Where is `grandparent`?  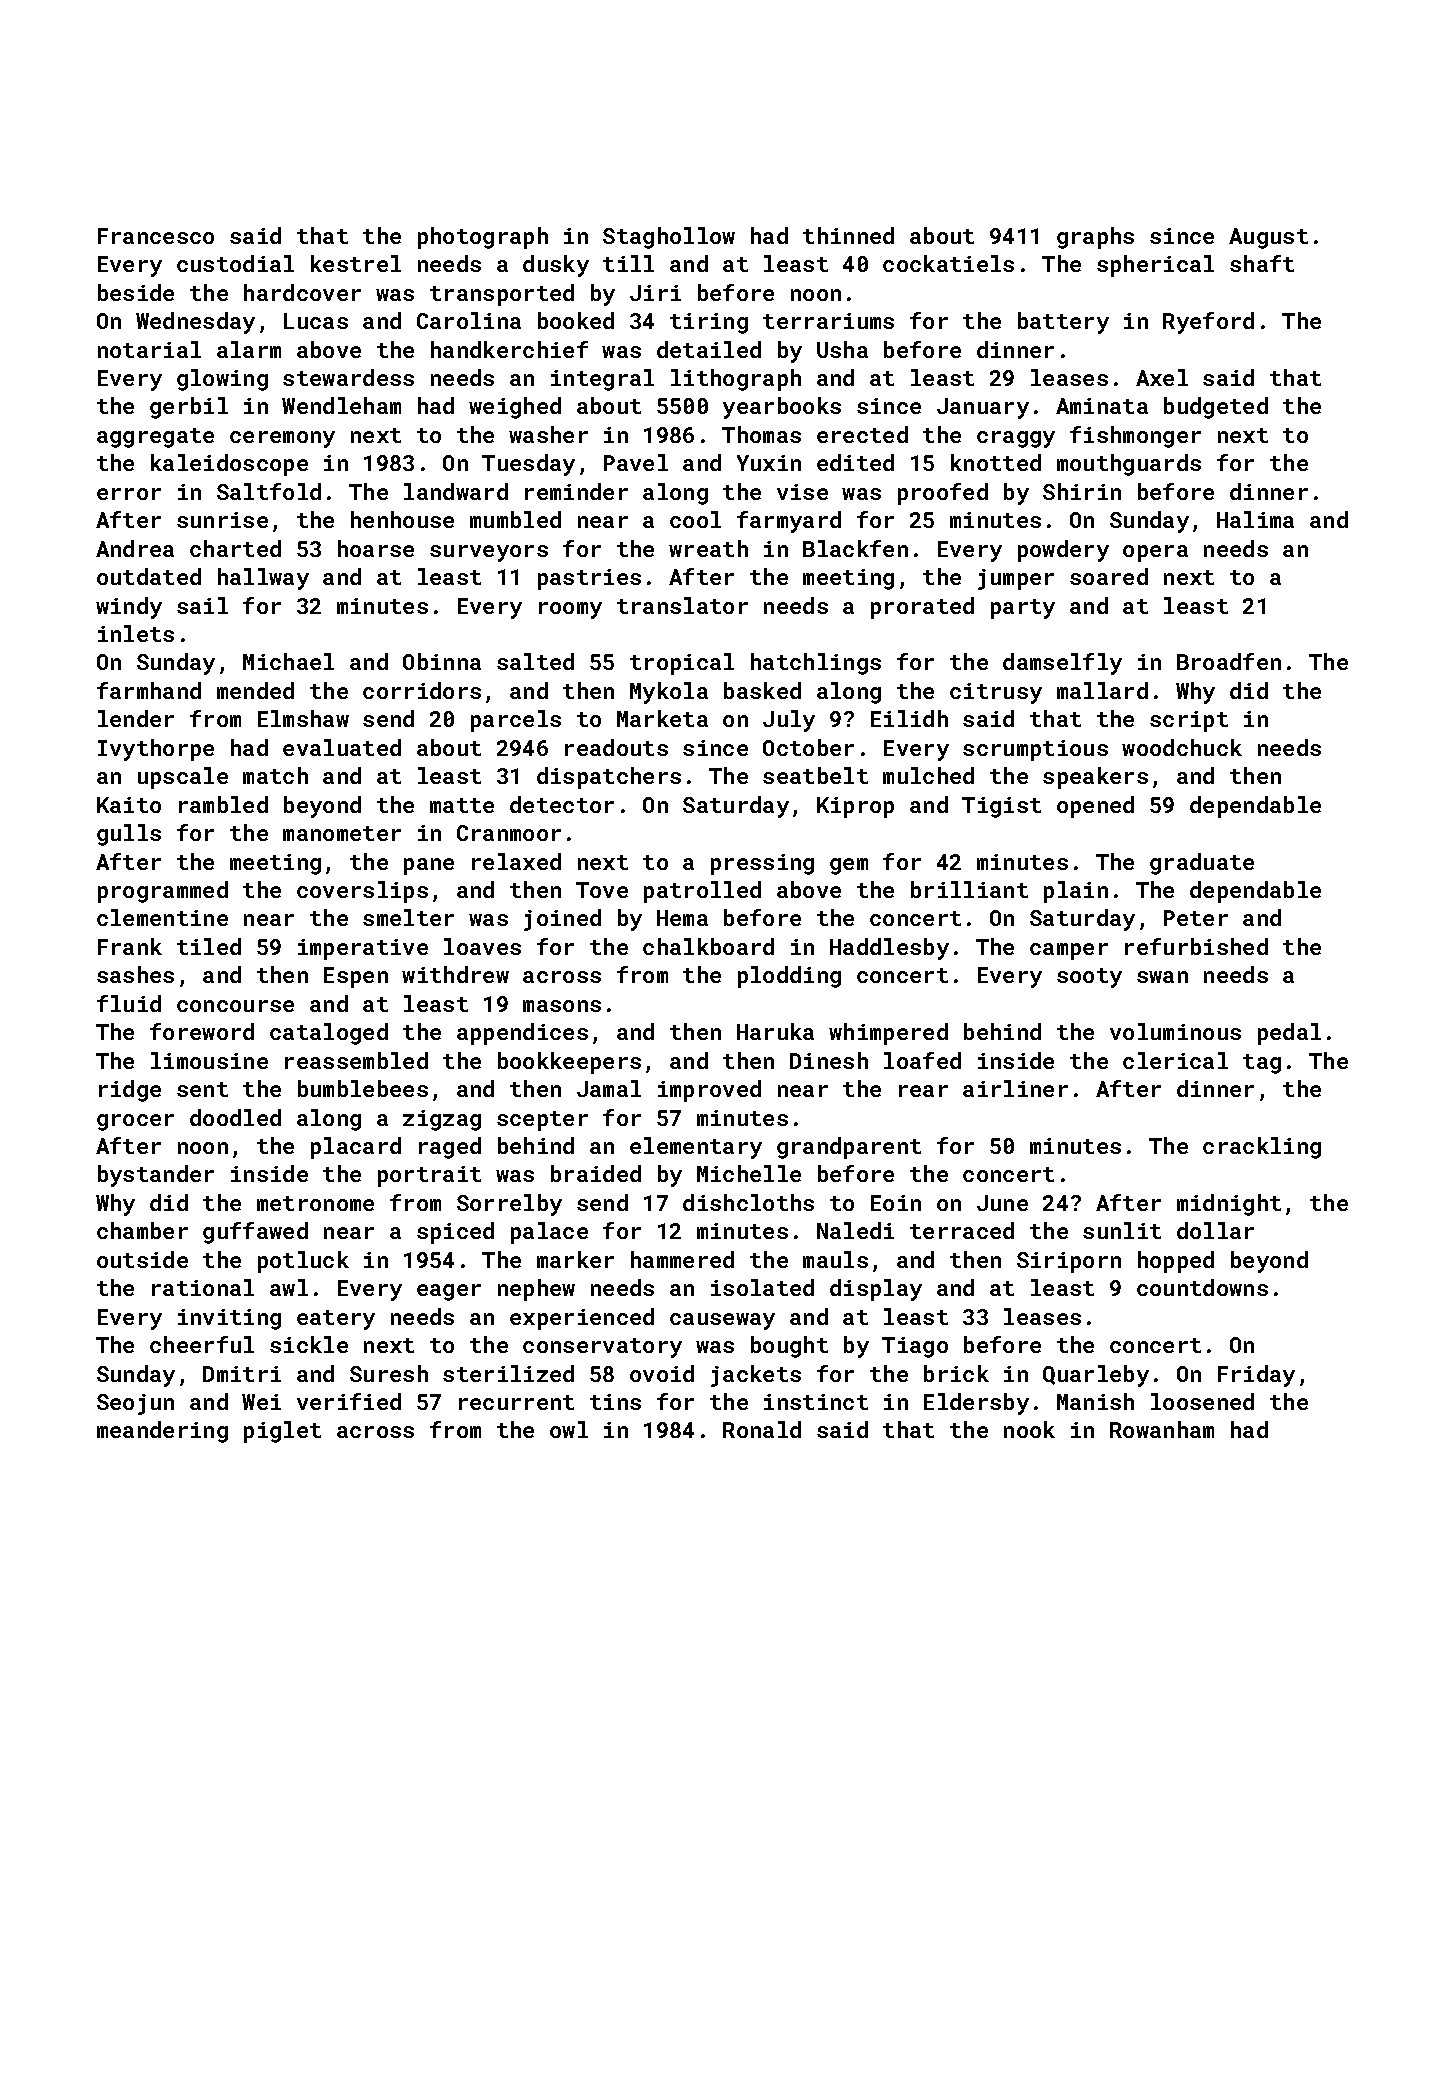 grandparent is located at coordinates (849, 1148).
